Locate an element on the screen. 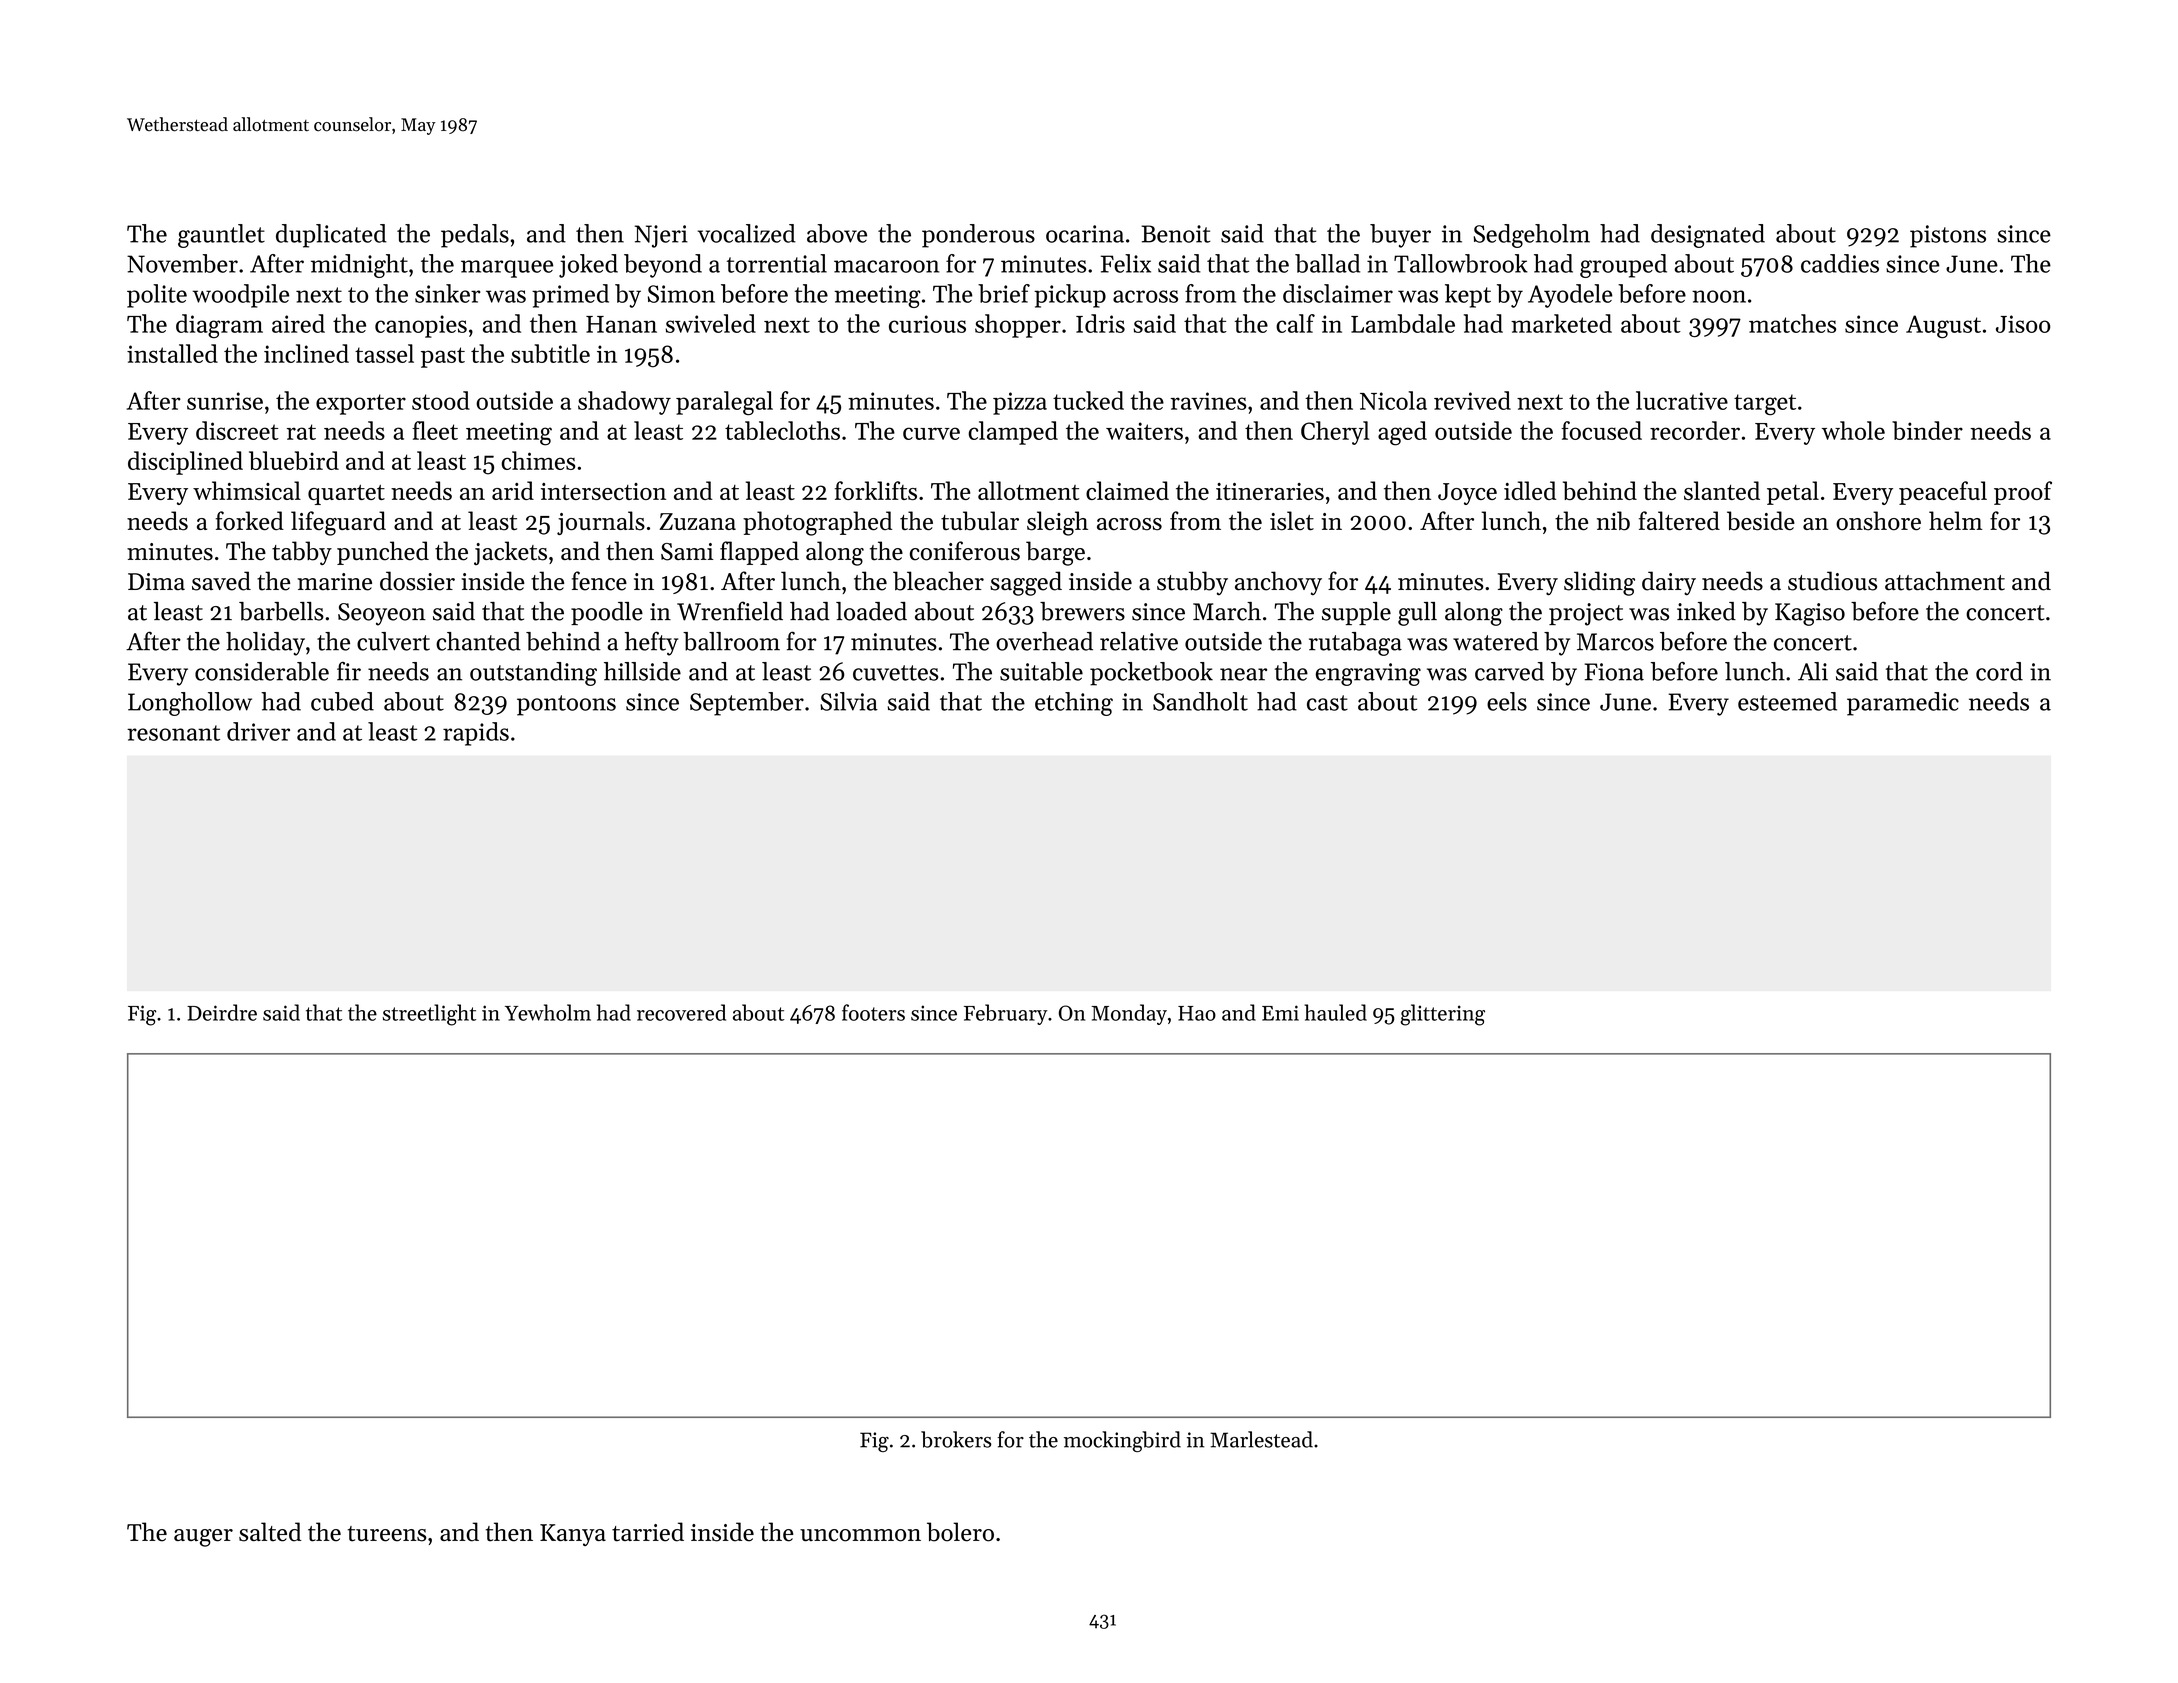 The width and height of the screenshot is (2178, 1683). flapped is located at coordinates (759, 553).
